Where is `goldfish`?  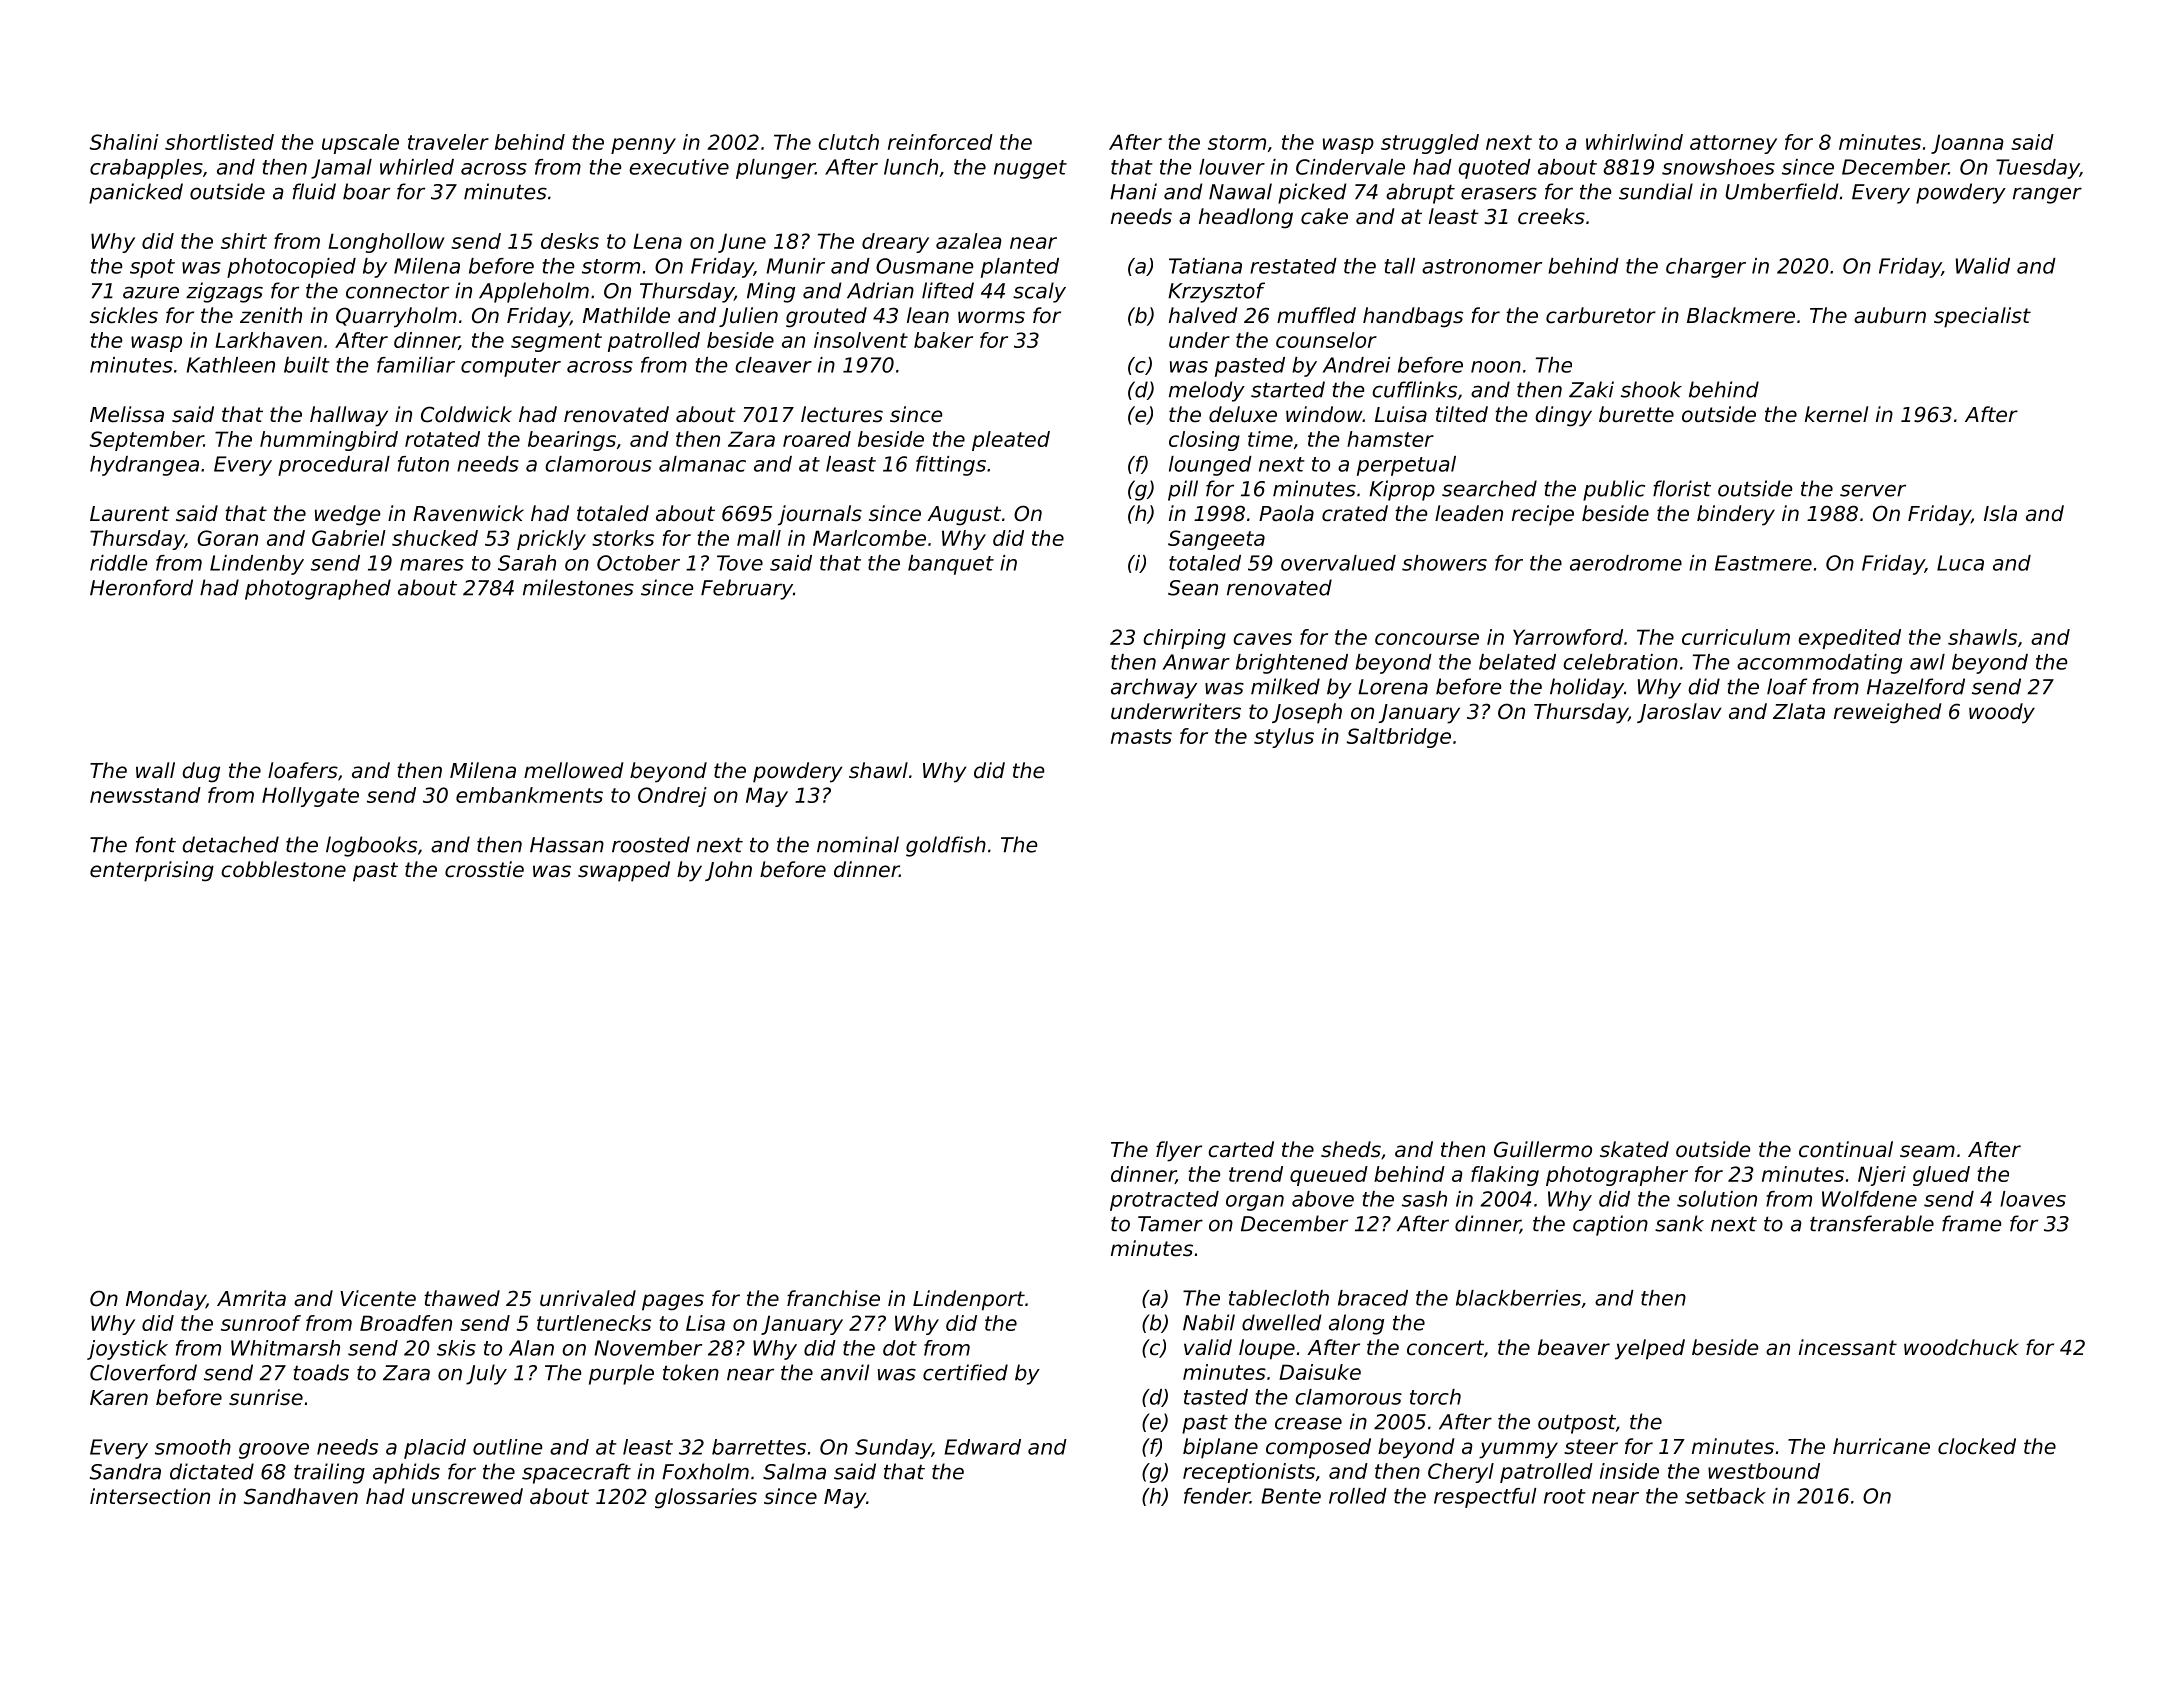
goldfish is located at coordinates (946, 846).
